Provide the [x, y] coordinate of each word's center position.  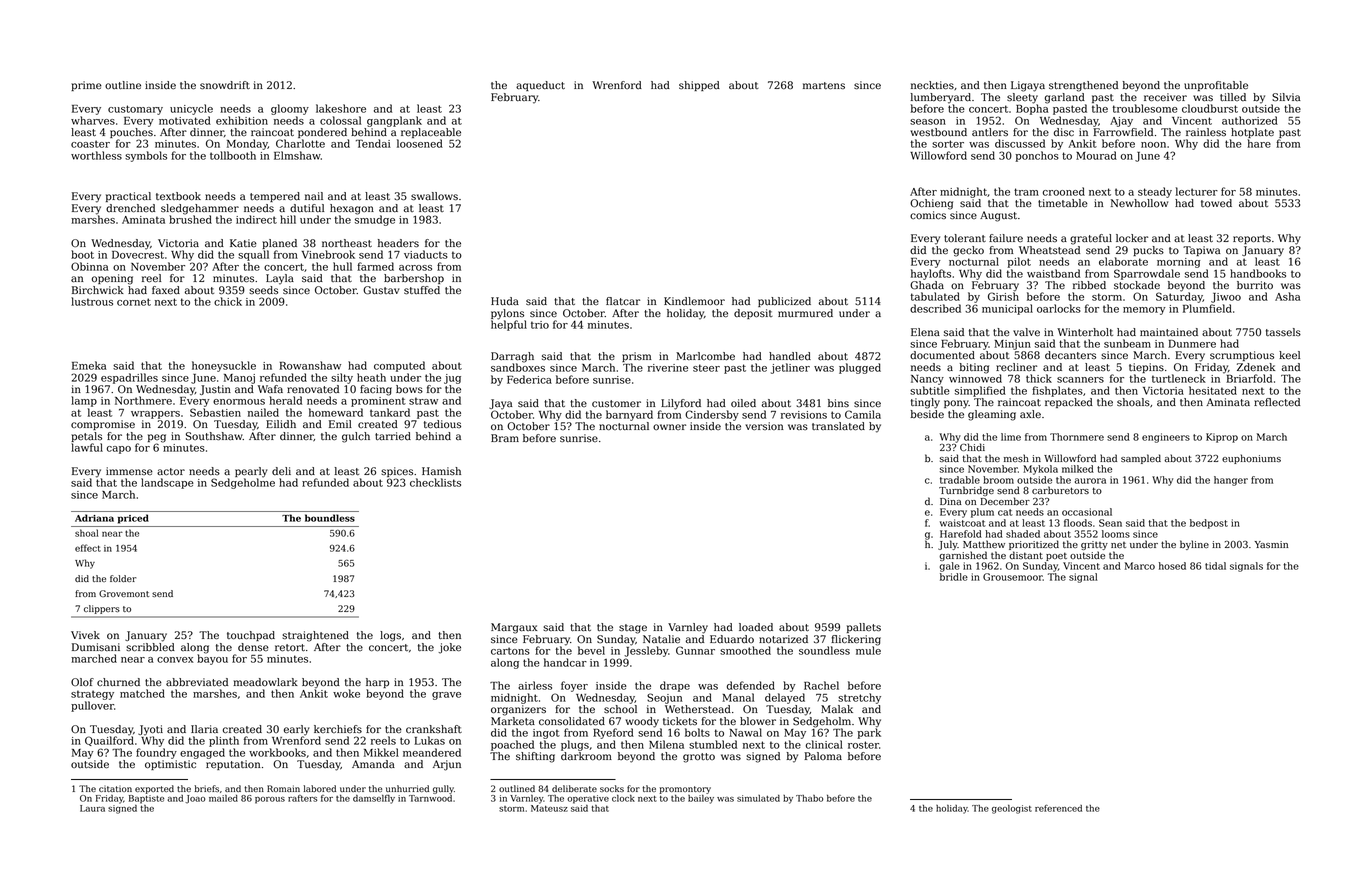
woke [346, 693]
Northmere [143, 400]
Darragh [512, 357]
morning [1178, 263]
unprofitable [1216, 86]
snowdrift [225, 85]
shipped [699, 86]
